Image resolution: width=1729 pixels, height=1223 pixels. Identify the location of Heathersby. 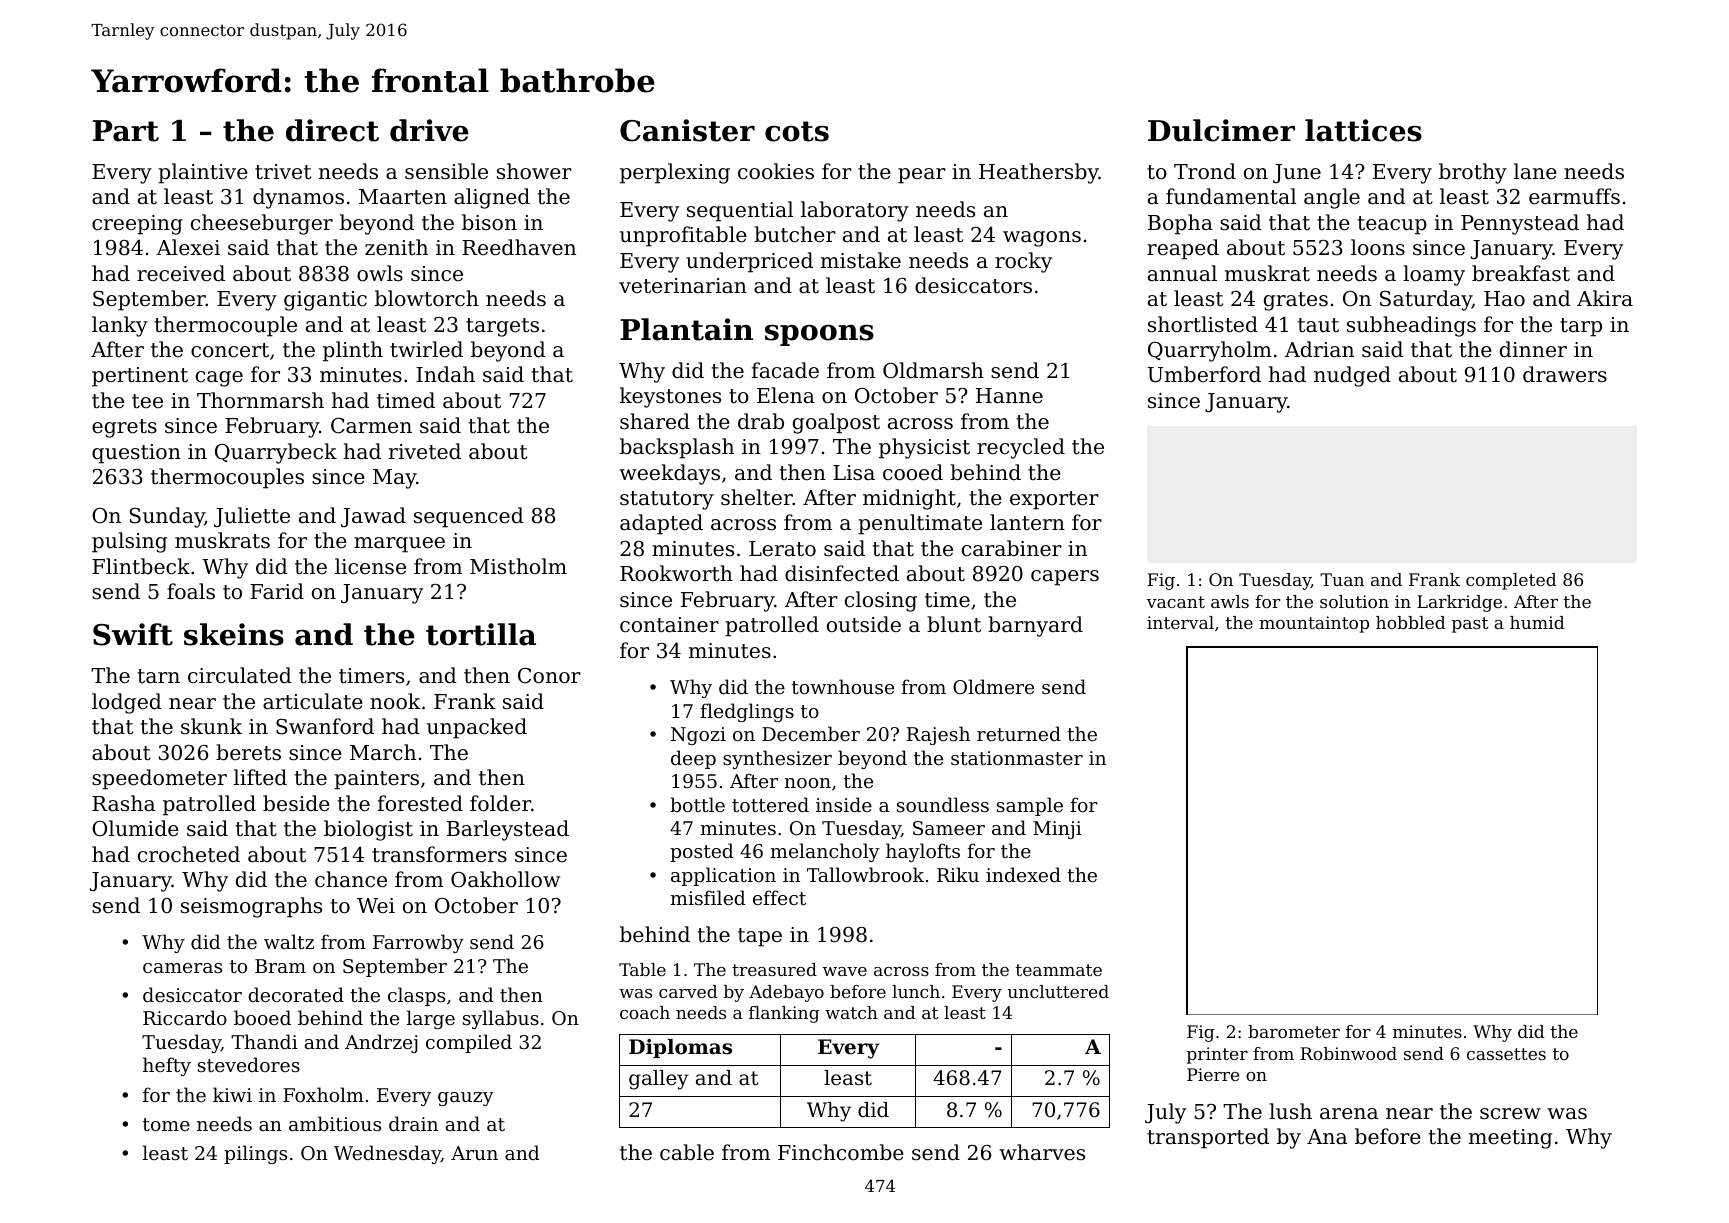
(1039, 173).
